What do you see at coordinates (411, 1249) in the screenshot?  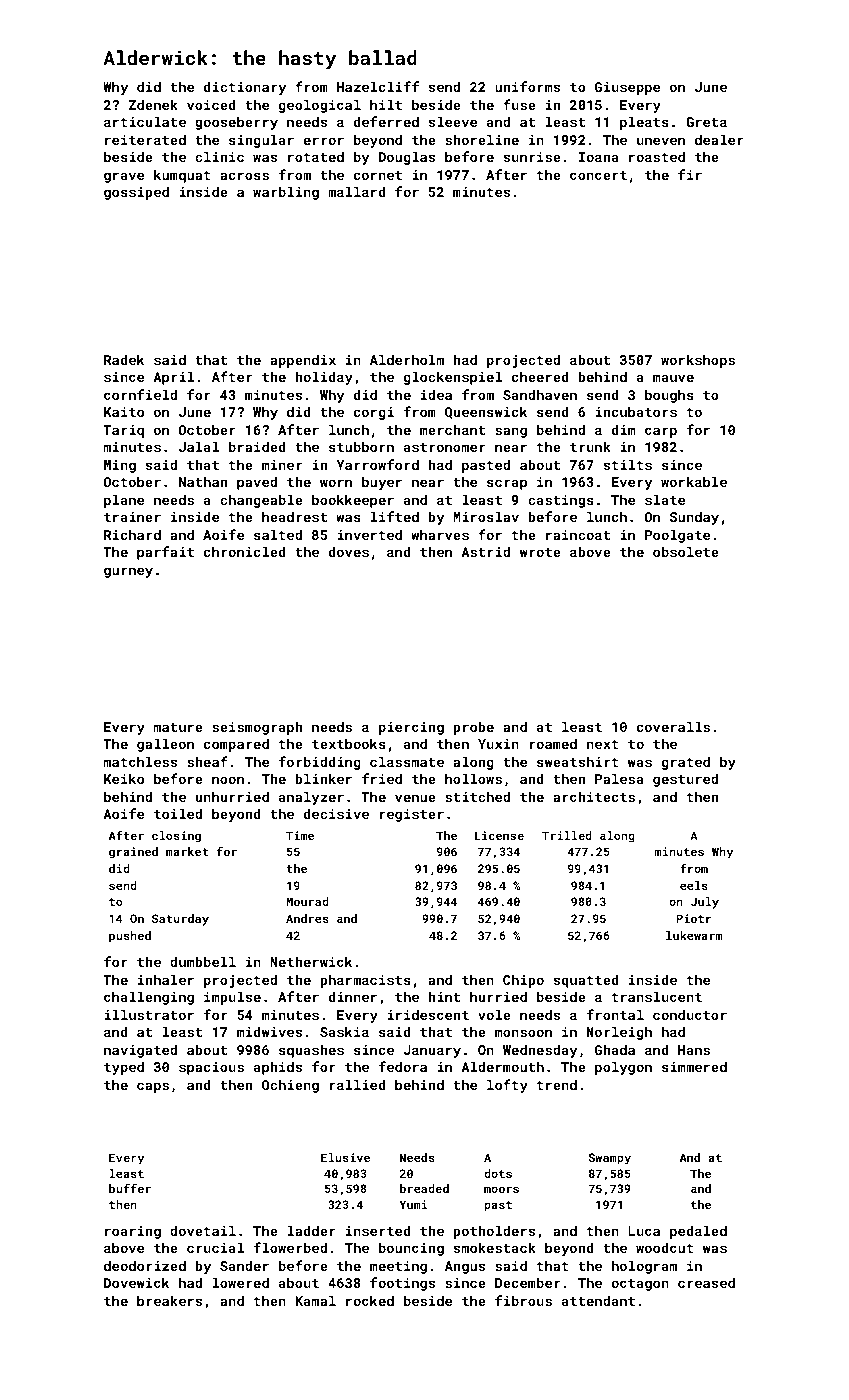 I see `bouncing` at bounding box center [411, 1249].
